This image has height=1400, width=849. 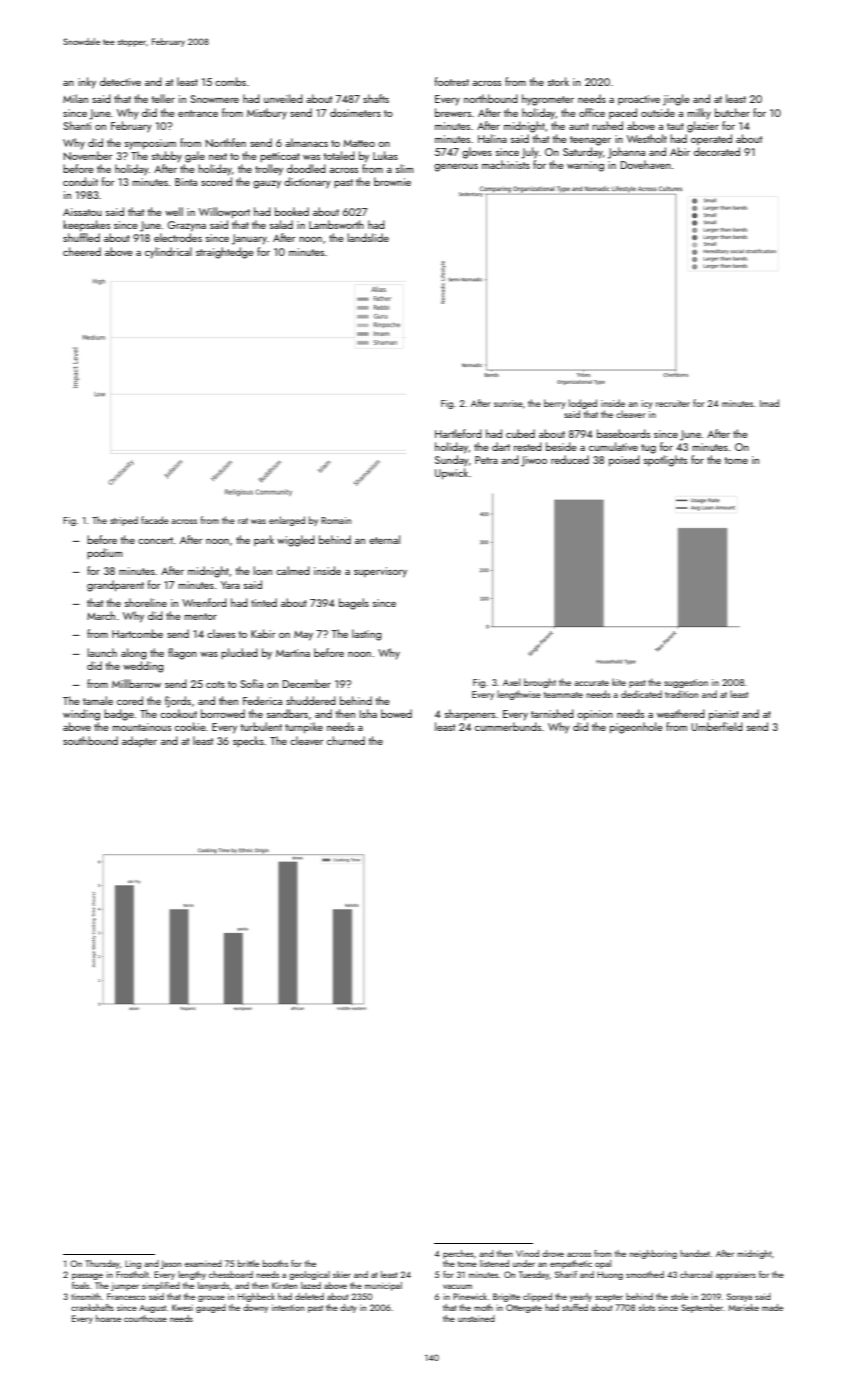 I want to click on launch, so click(x=102, y=652).
